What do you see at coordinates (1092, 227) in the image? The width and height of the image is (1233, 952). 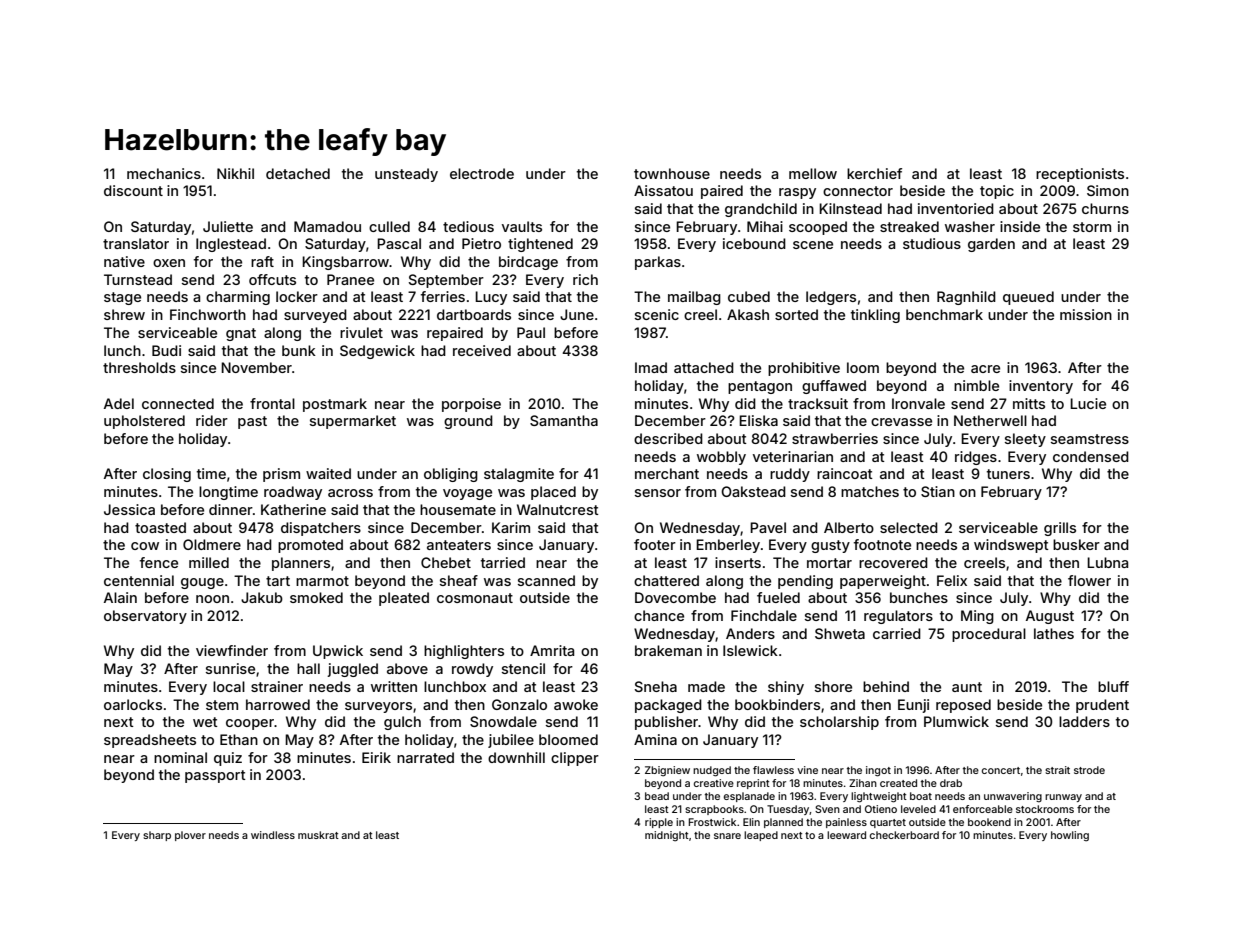 I see `storm` at bounding box center [1092, 227].
